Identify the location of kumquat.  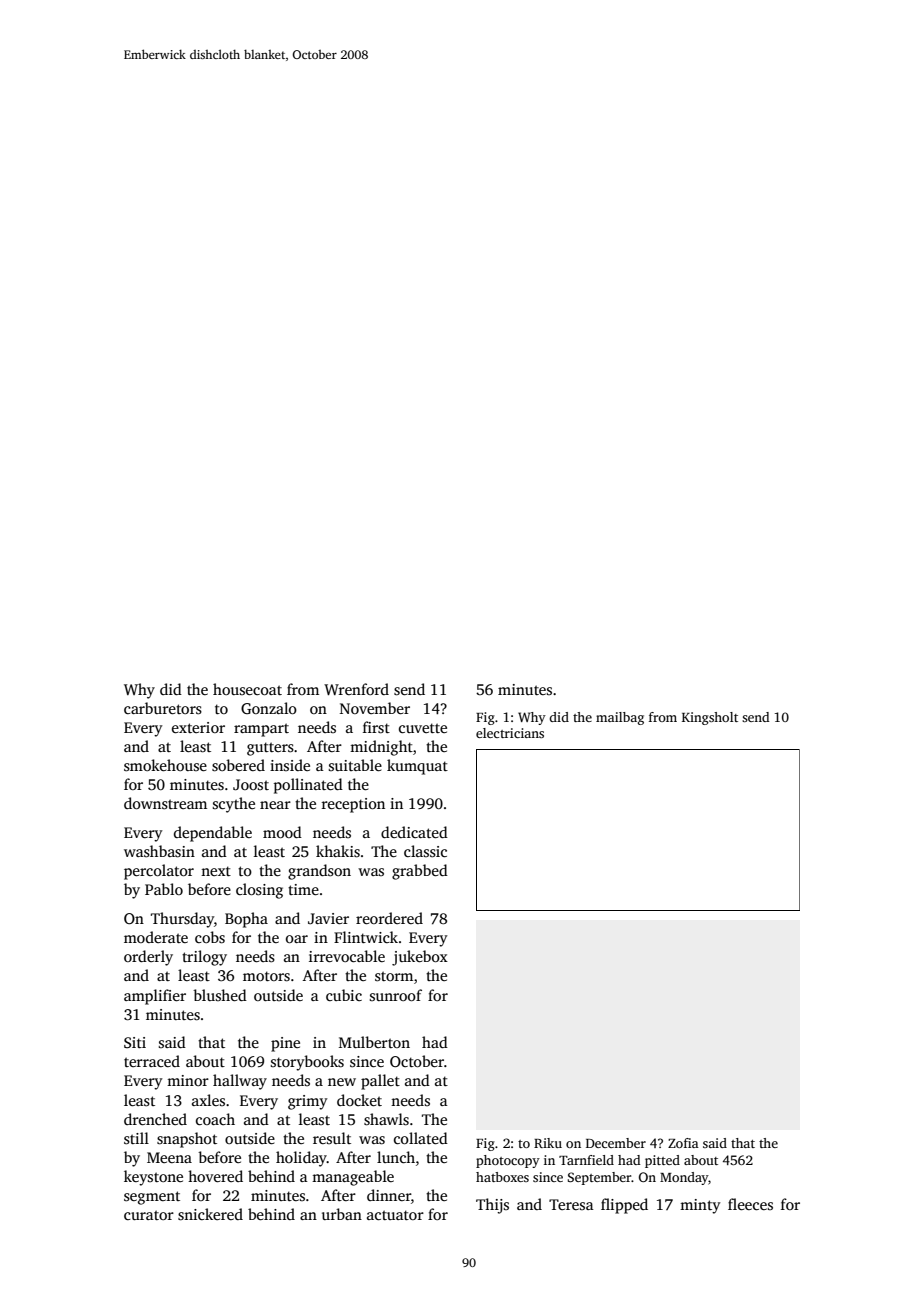
(417, 767).
